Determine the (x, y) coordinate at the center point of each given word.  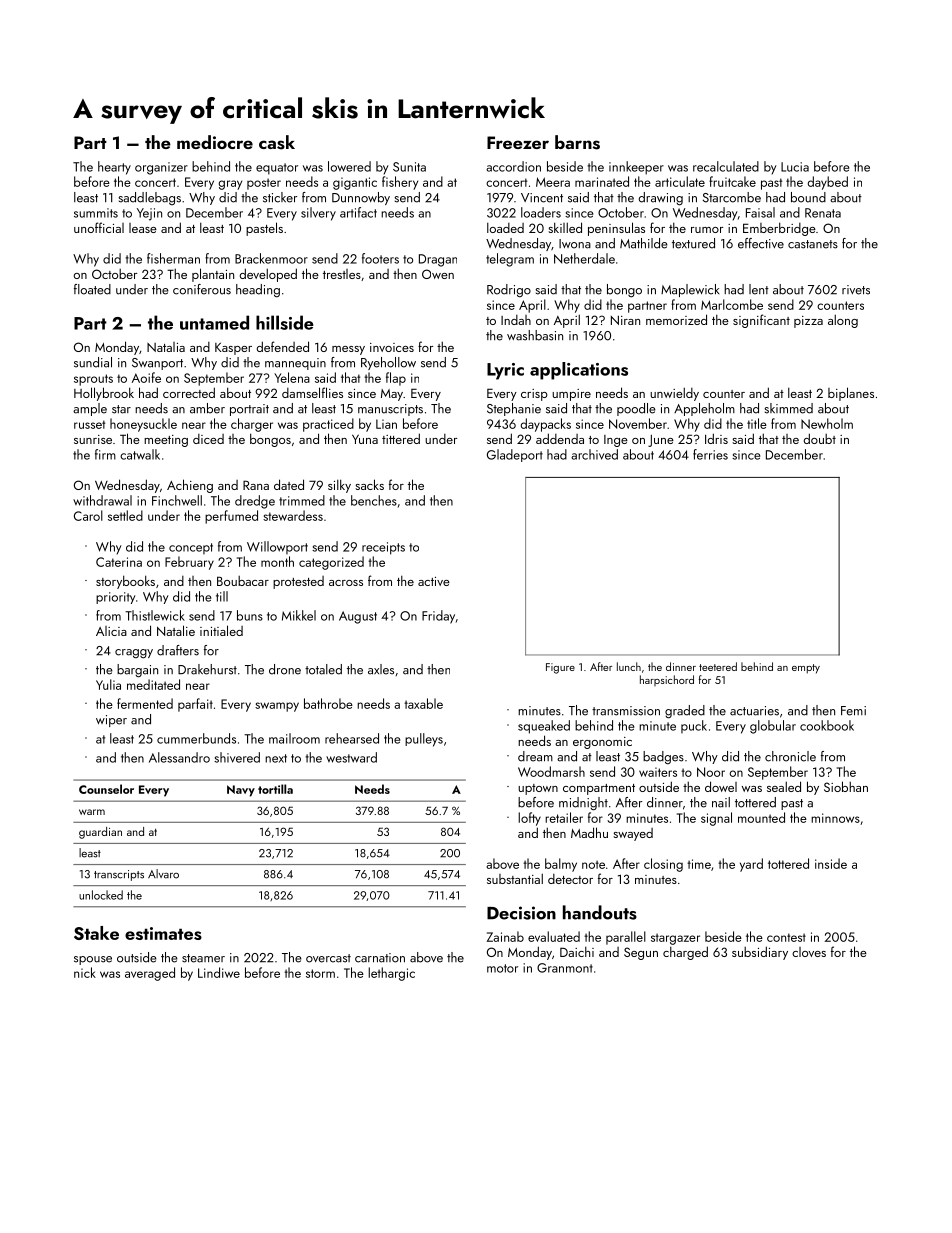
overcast (328, 958)
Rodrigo (509, 291)
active (434, 581)
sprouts (93, 380)
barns (577, 142)
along (843, 321)
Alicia (111, 631)
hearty (114, 168)
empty (806, 669)
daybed (827, 183)
